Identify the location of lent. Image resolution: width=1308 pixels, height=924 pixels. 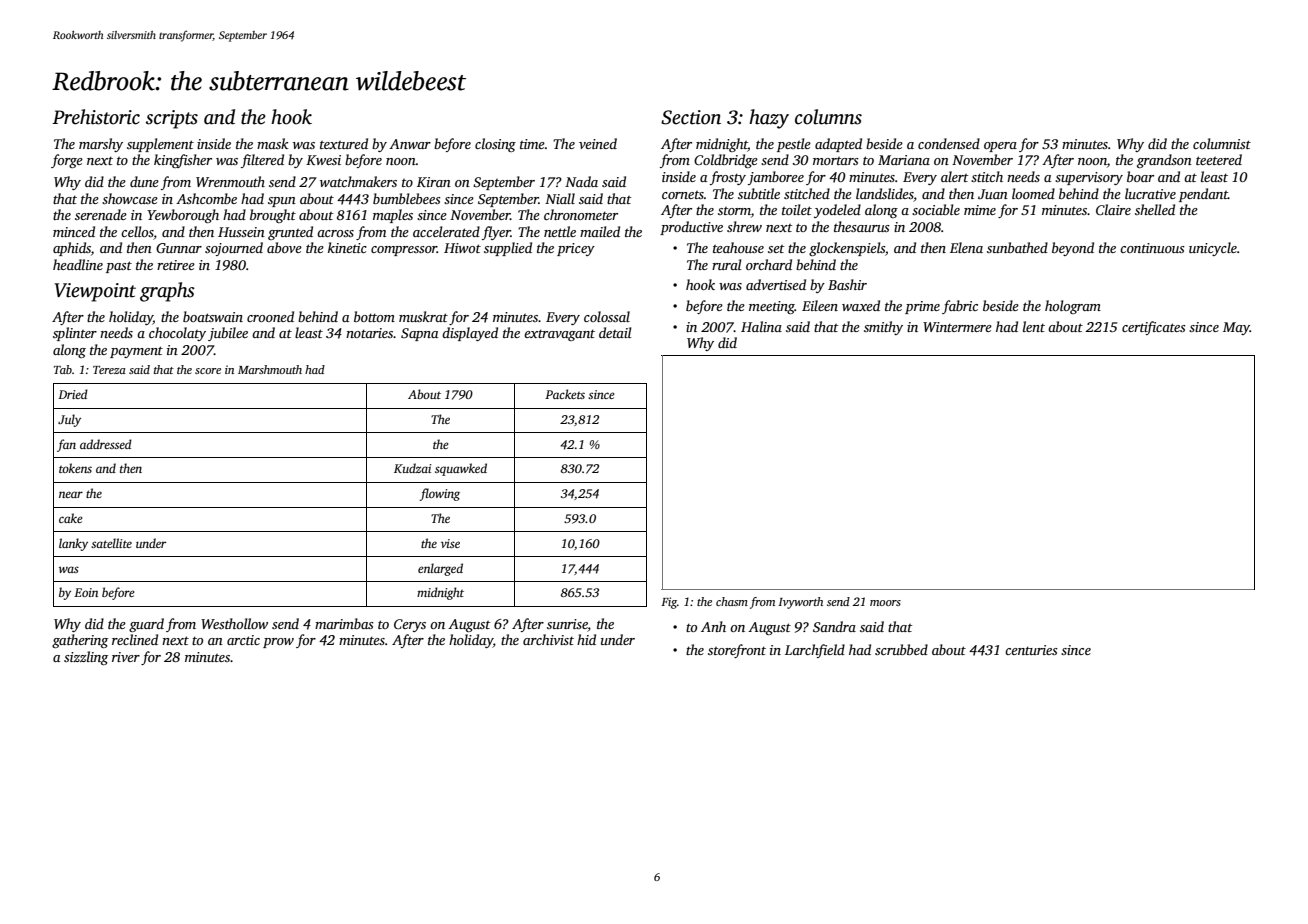
(1034, 326).
